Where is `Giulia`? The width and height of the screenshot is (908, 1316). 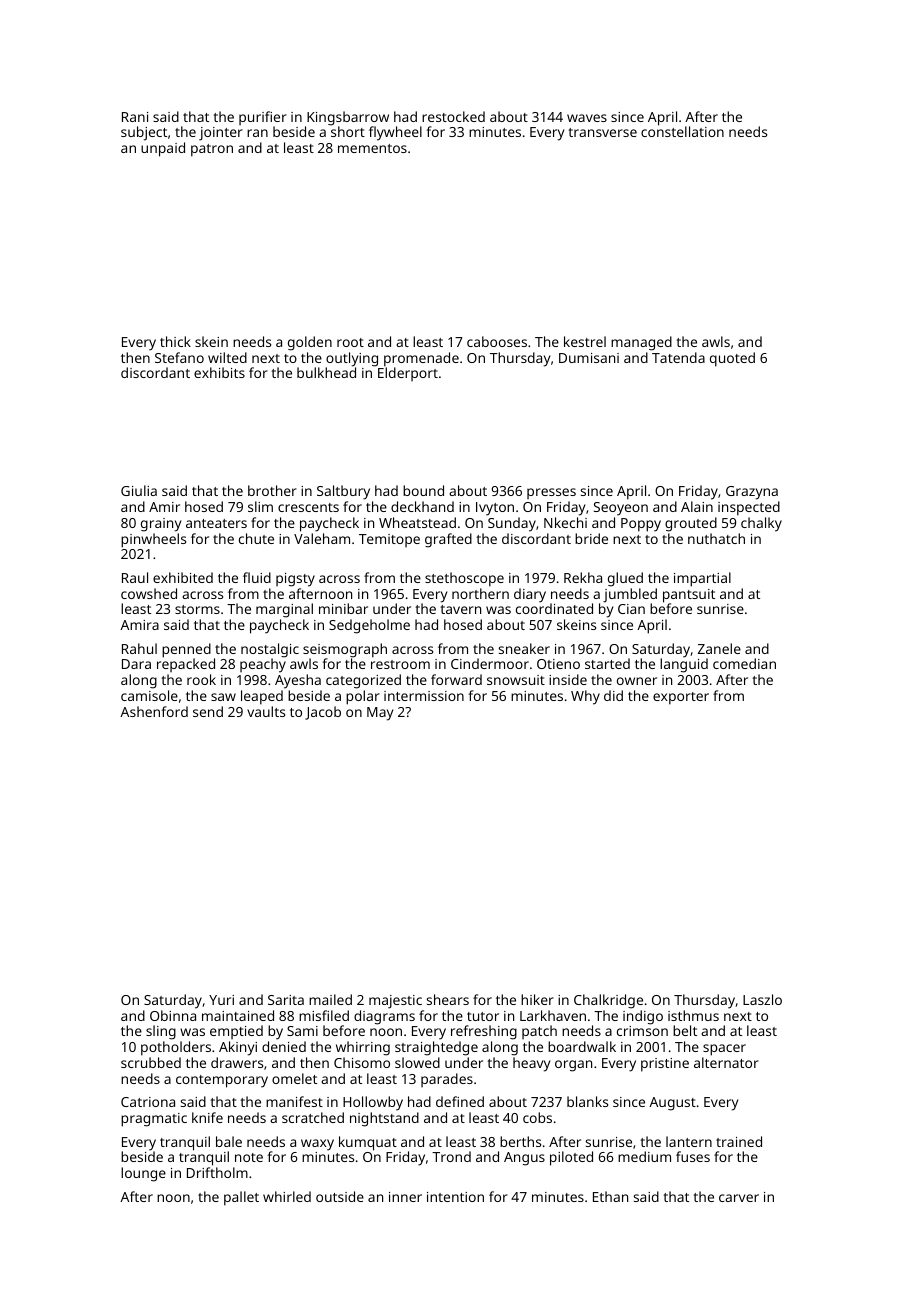 Giulia is located at coordinates (139, 490).
